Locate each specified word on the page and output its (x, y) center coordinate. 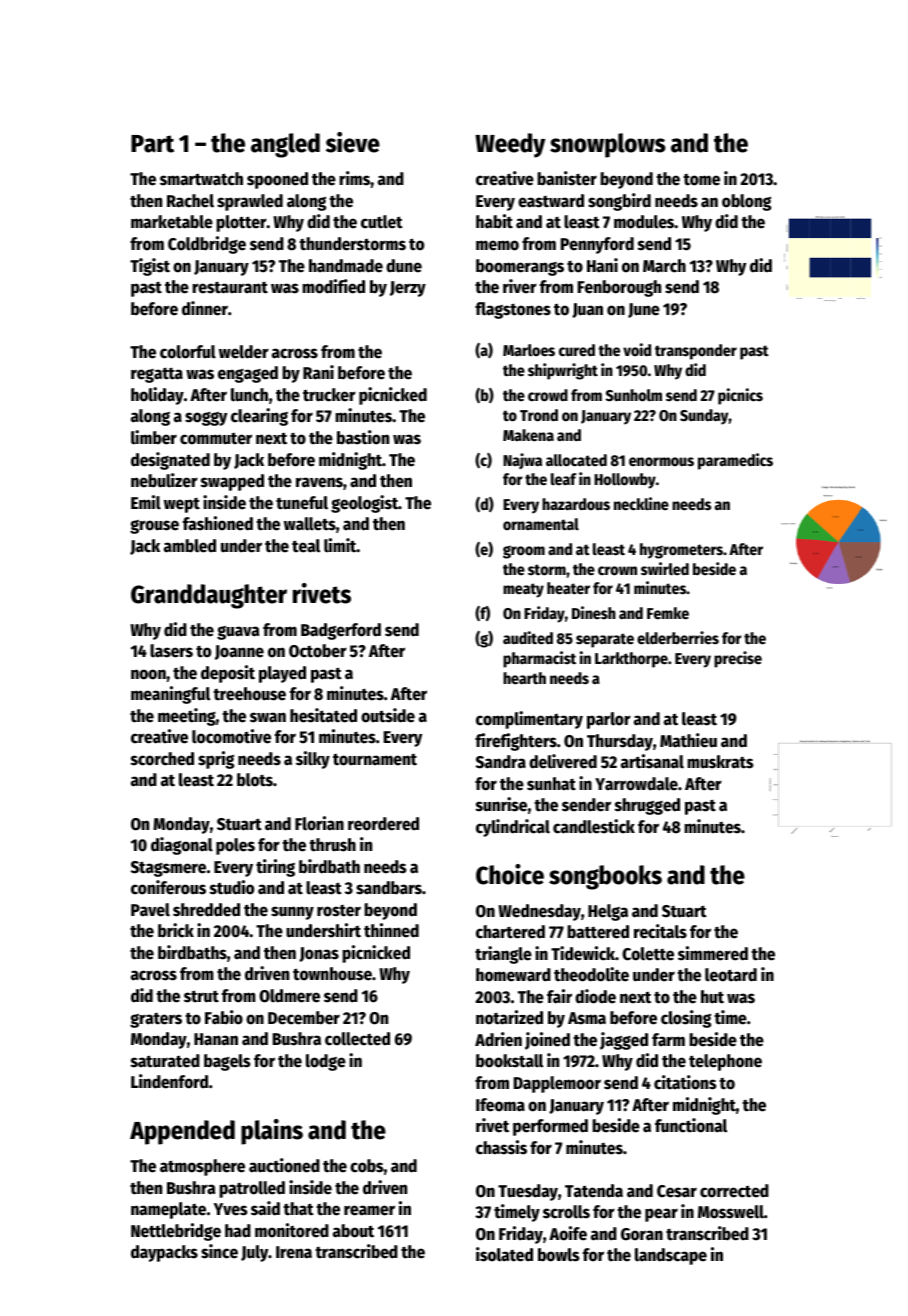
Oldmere (289, 996)
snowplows (608, 145)
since (219, 1251)
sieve (353, 142)
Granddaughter (209, 596)
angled (285, 145)
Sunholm (634, 395)
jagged (624, 1041)
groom (524, 552)
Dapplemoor (557, 1084)
